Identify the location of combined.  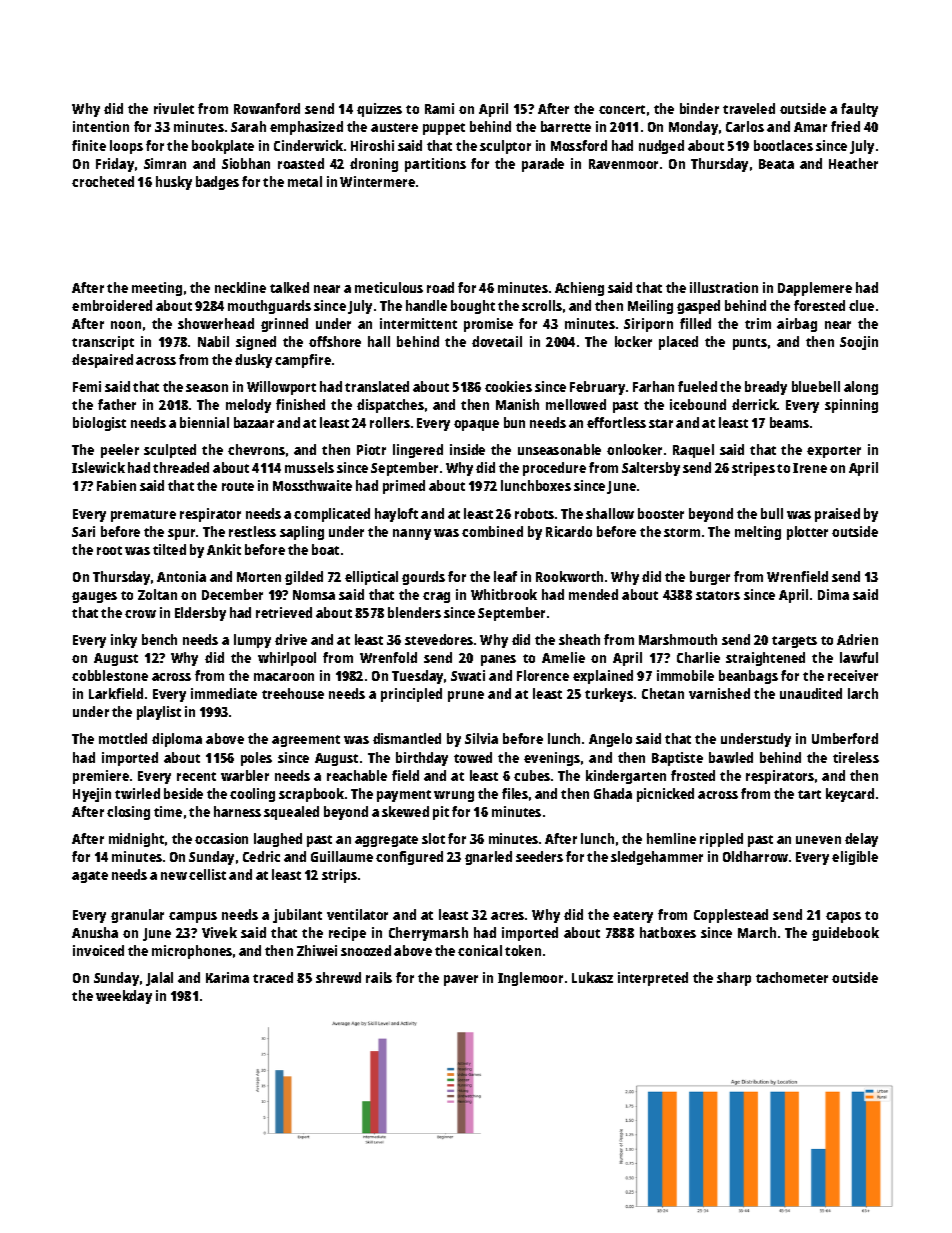
(492, 531).
